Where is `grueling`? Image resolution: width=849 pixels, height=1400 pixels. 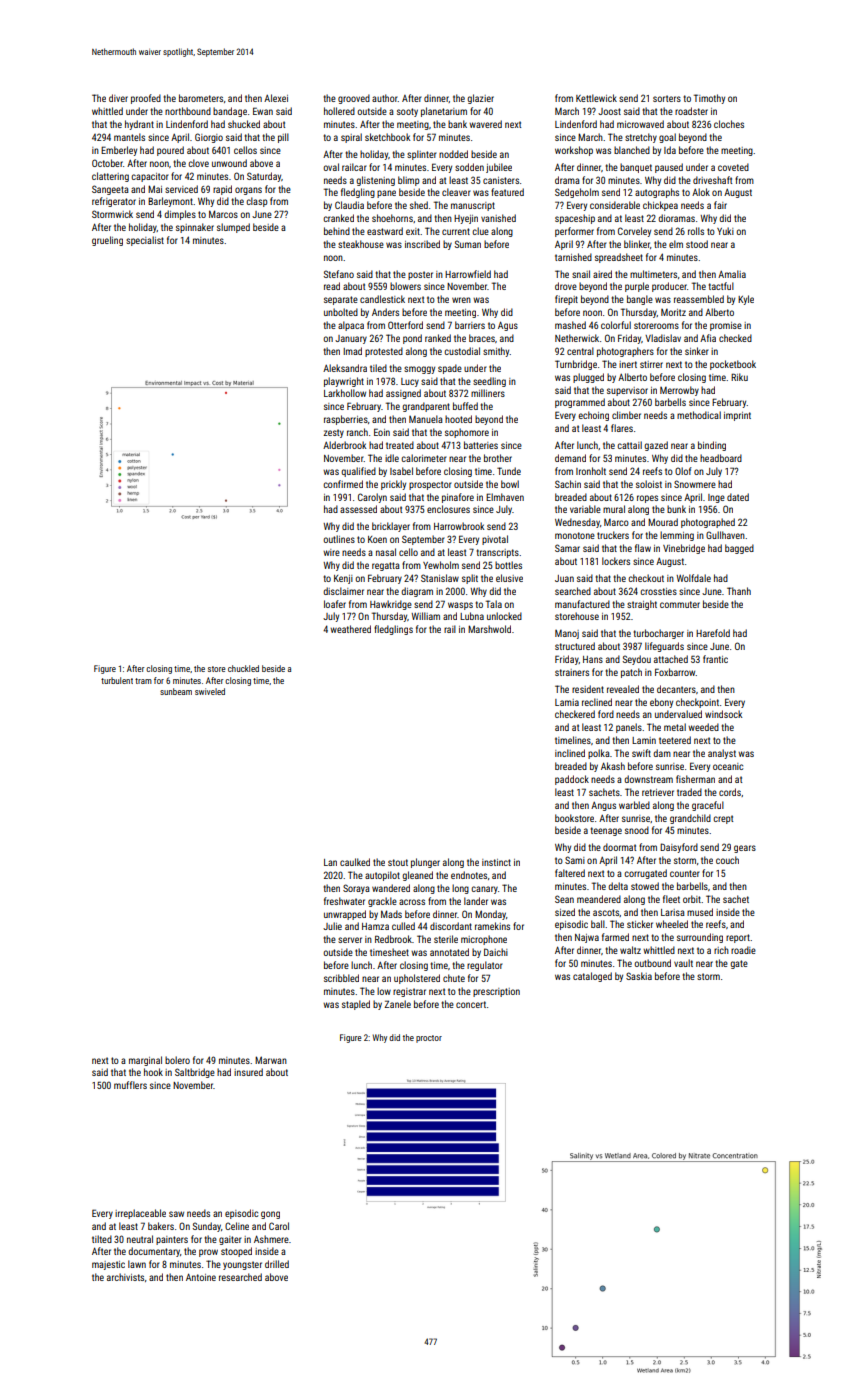 grueling is located at coordinates (107, 241).
